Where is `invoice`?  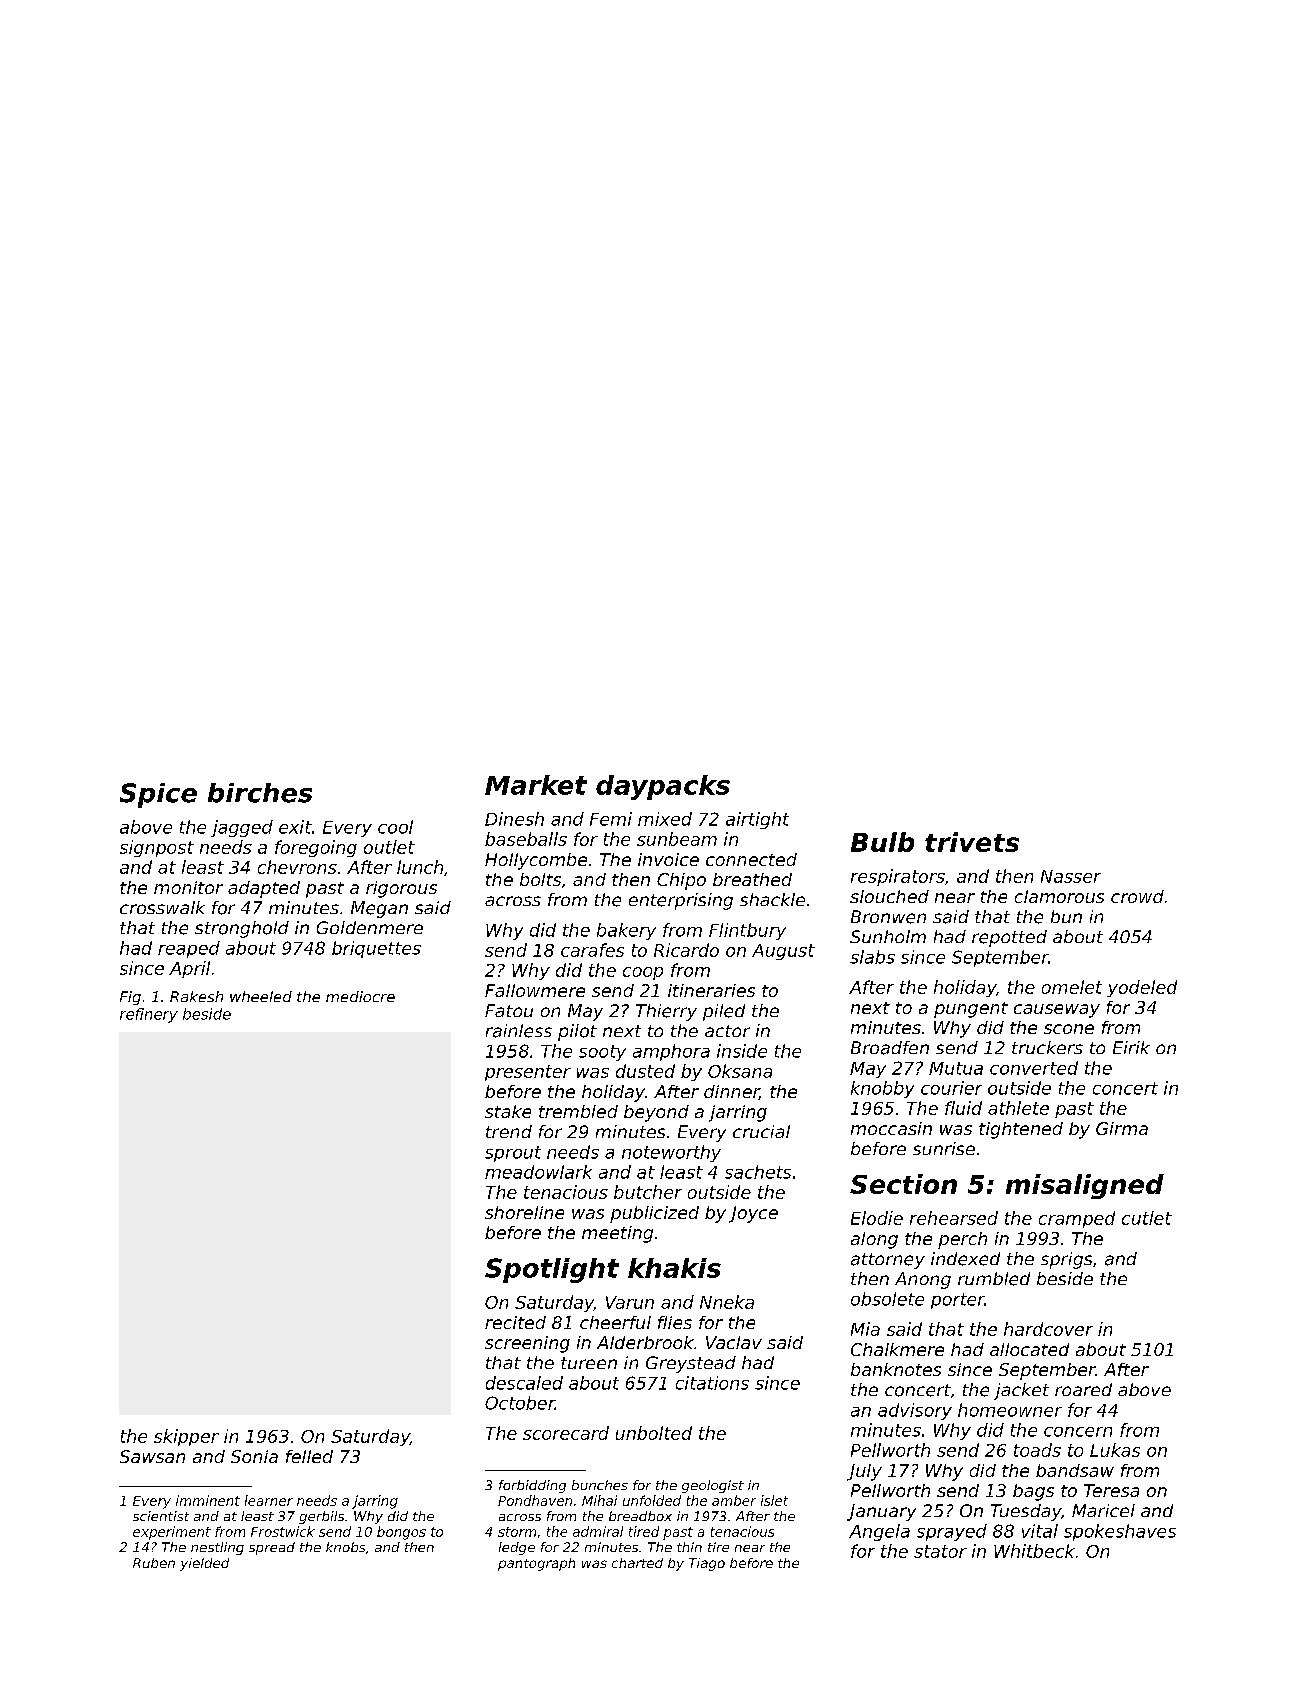 invoice is located at coordinates (668, 859).
